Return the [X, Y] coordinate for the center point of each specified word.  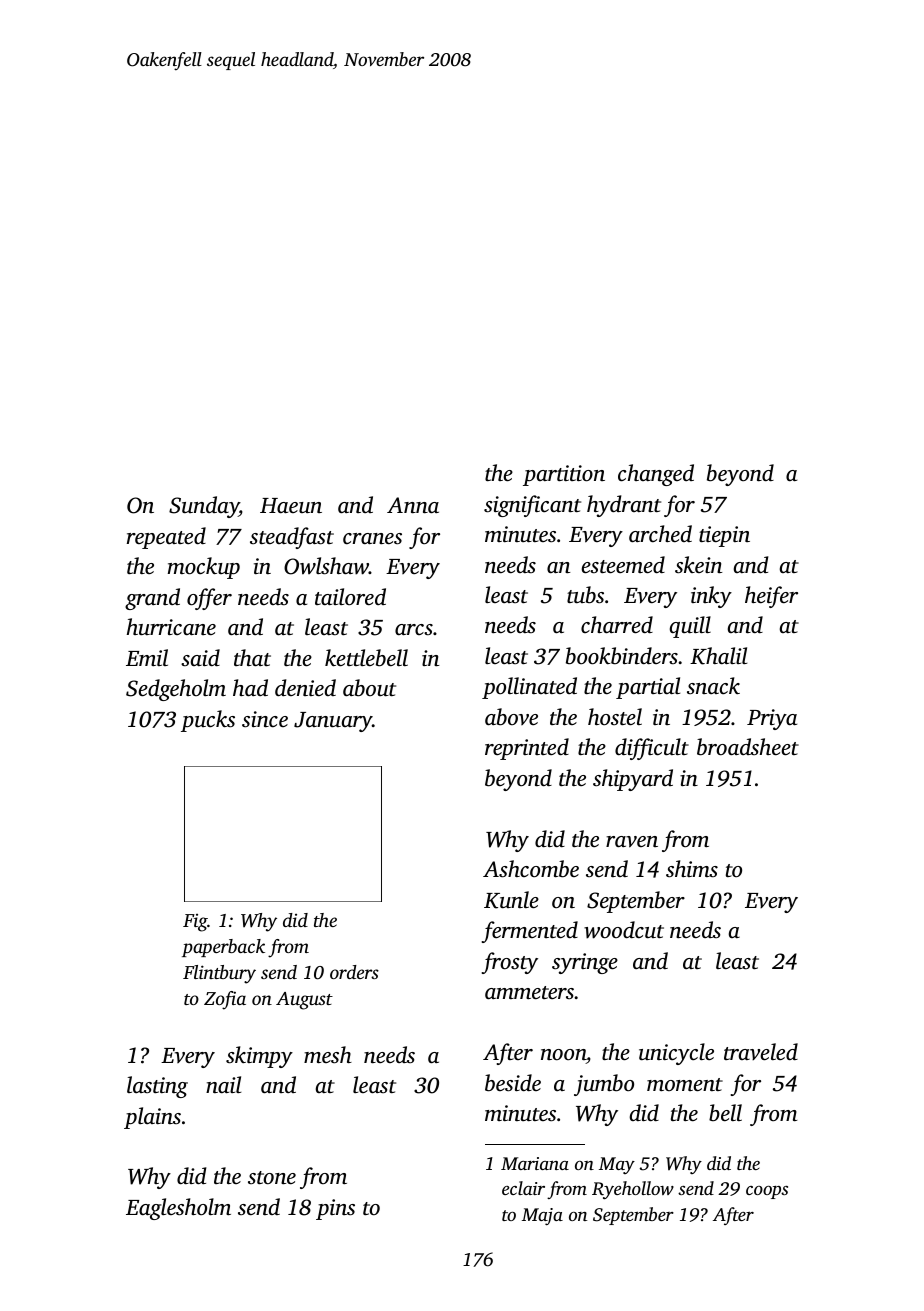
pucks [208, 721]
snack [713, 686]
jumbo [604, 1085]
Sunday [204, 507]
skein [698, 565]
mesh [328, 1055]
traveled [761, 1052]
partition [564, 475]
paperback [223, 948]
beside [513, 1083]
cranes [372, 539]
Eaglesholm [178, 1209]
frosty [510, 963]
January [333, 722]
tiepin [724, 536]
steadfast [292, 538]
